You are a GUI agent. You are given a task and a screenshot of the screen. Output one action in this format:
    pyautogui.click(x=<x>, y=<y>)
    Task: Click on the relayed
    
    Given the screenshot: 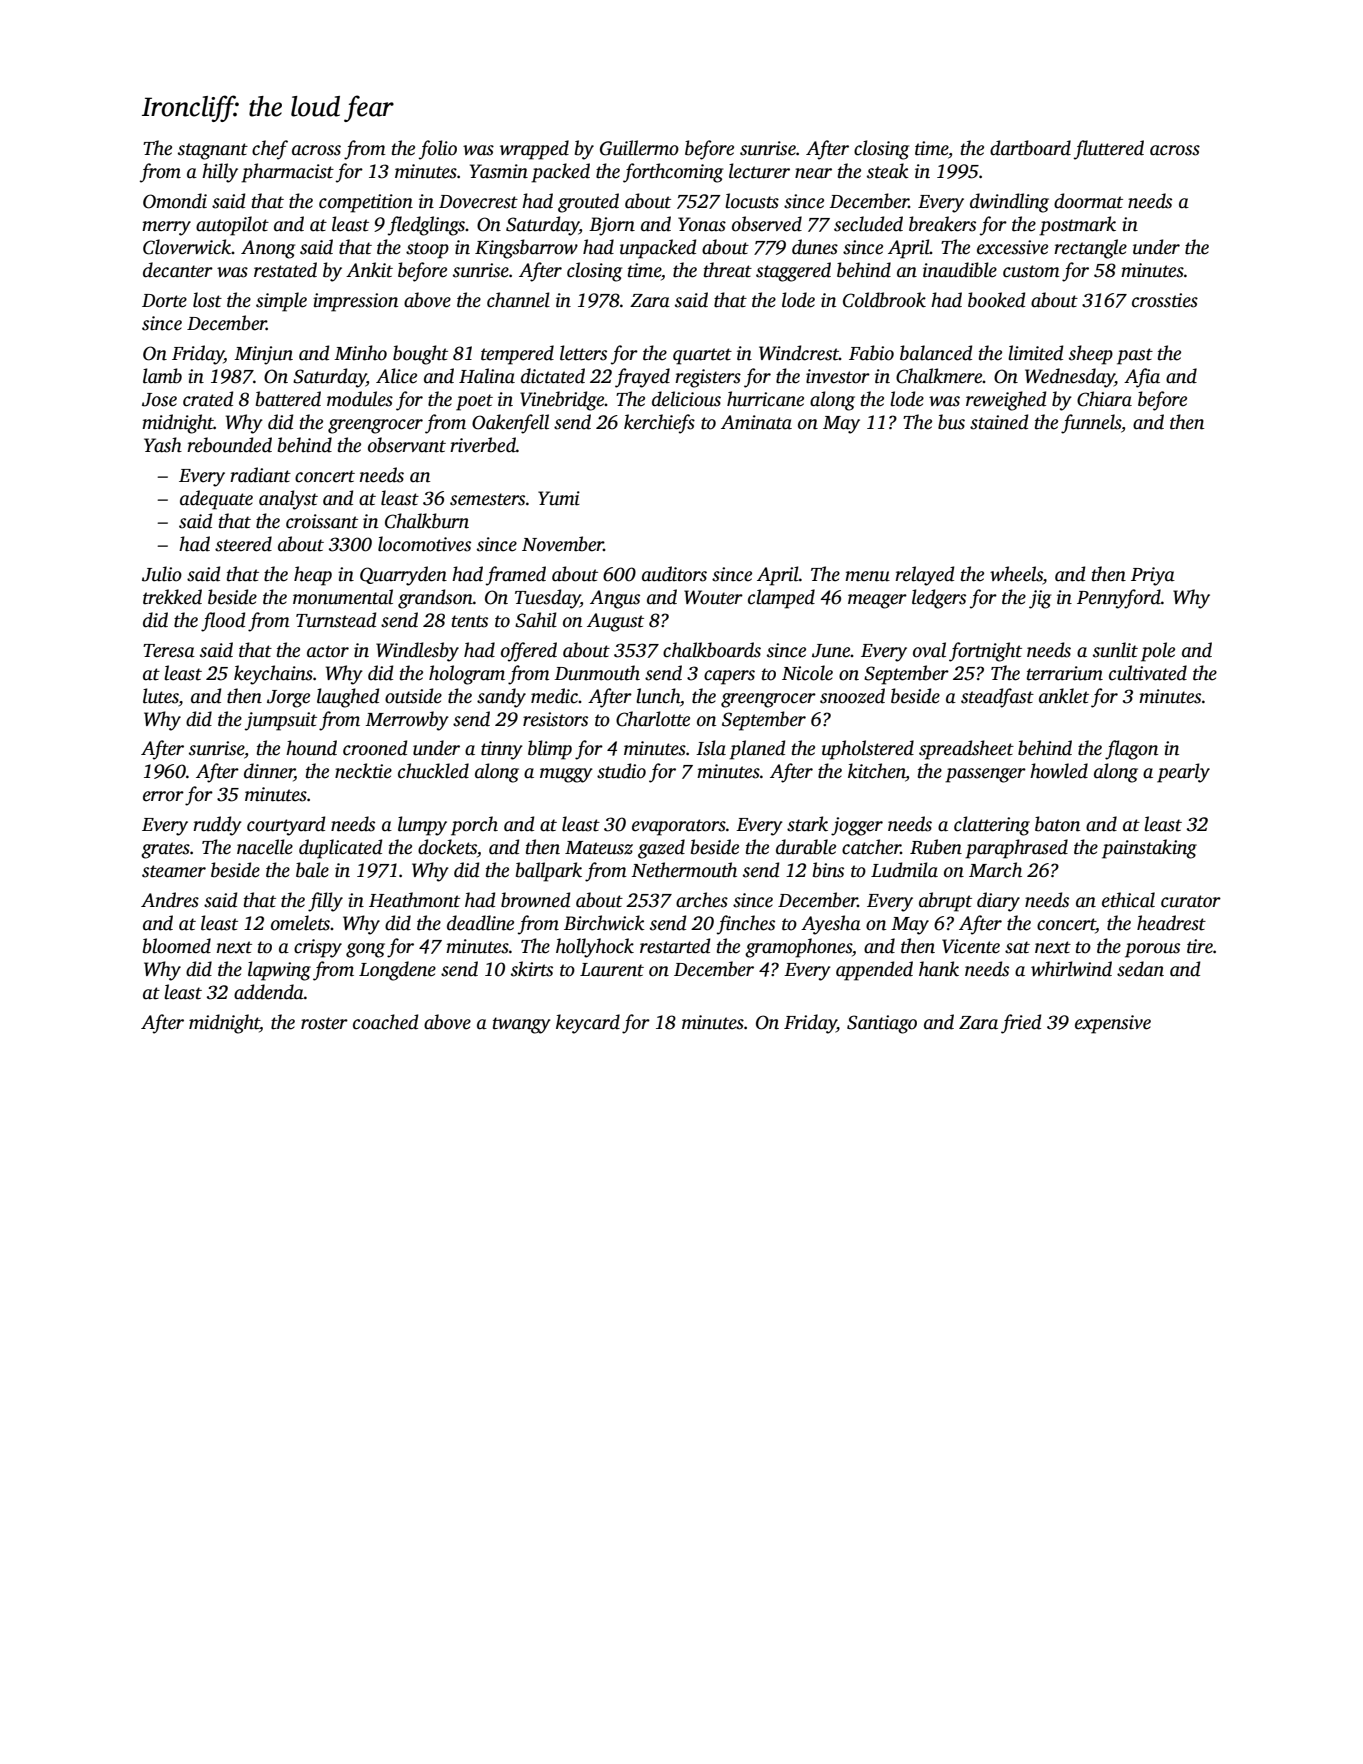 What is the action you would take?
    pyautogui.click(x=924, y=576)
